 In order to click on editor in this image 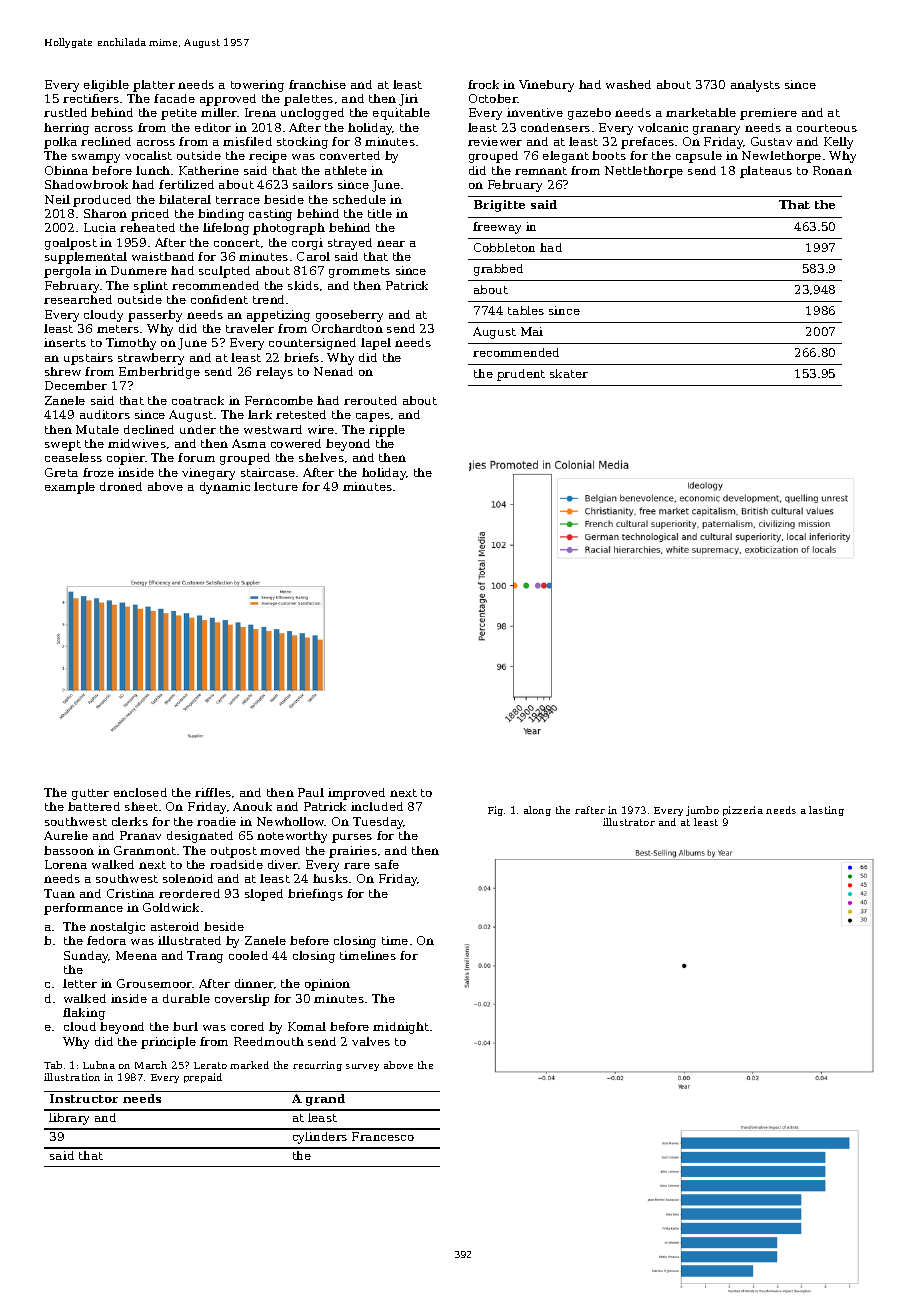, I will do `click(213, 127)`.
